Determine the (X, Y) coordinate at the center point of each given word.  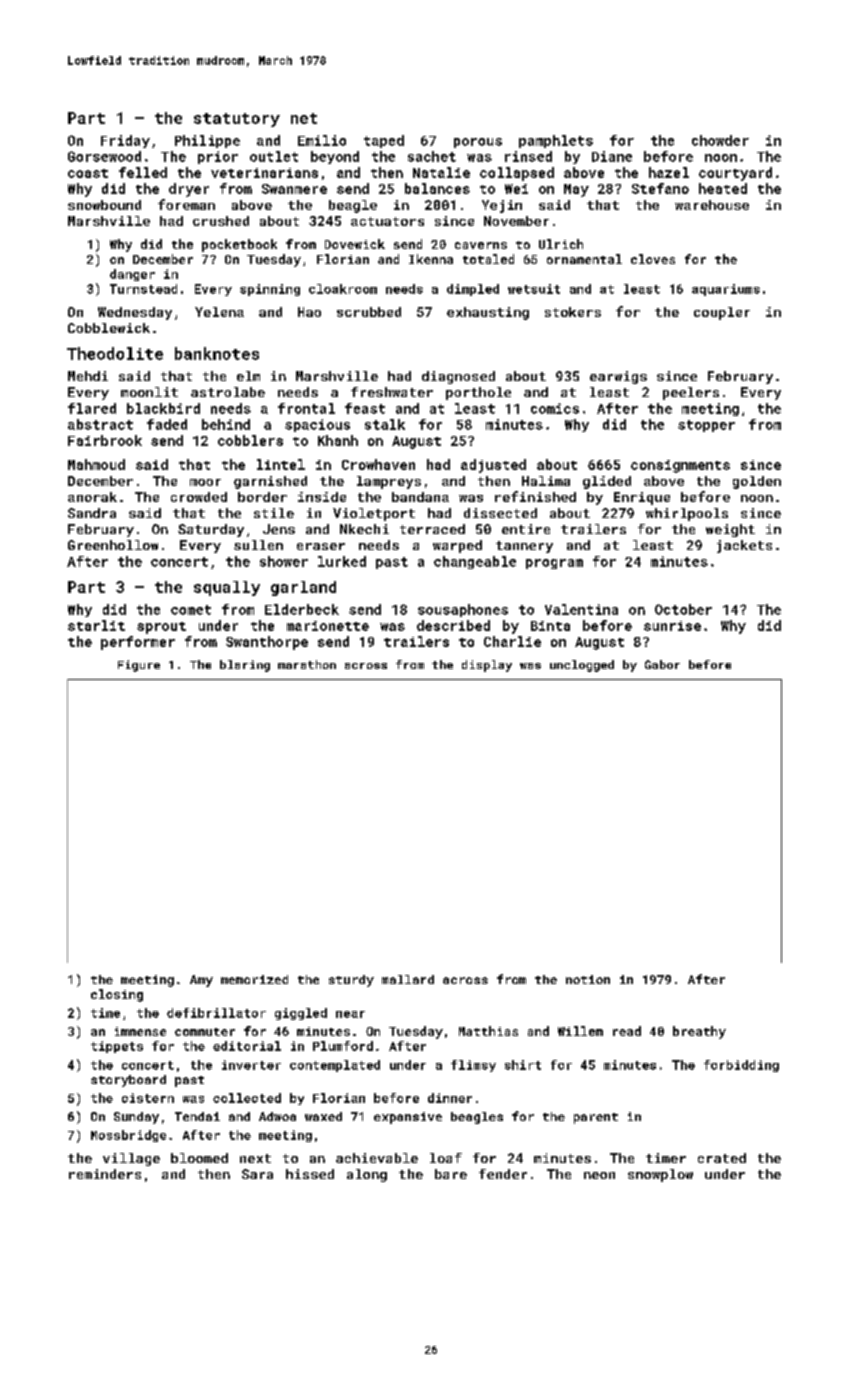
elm (248, 376)
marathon (307, 664)
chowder (720, 140)
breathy (699, 1032)
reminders (105, 1174)
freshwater (392, 392)
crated (722, 1158)
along (367, 1175)
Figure (139, 666)
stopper (706, 426)
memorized (254, 979)
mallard (408, 979)
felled (143, 172)
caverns (481, 245)
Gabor (662, 664)
